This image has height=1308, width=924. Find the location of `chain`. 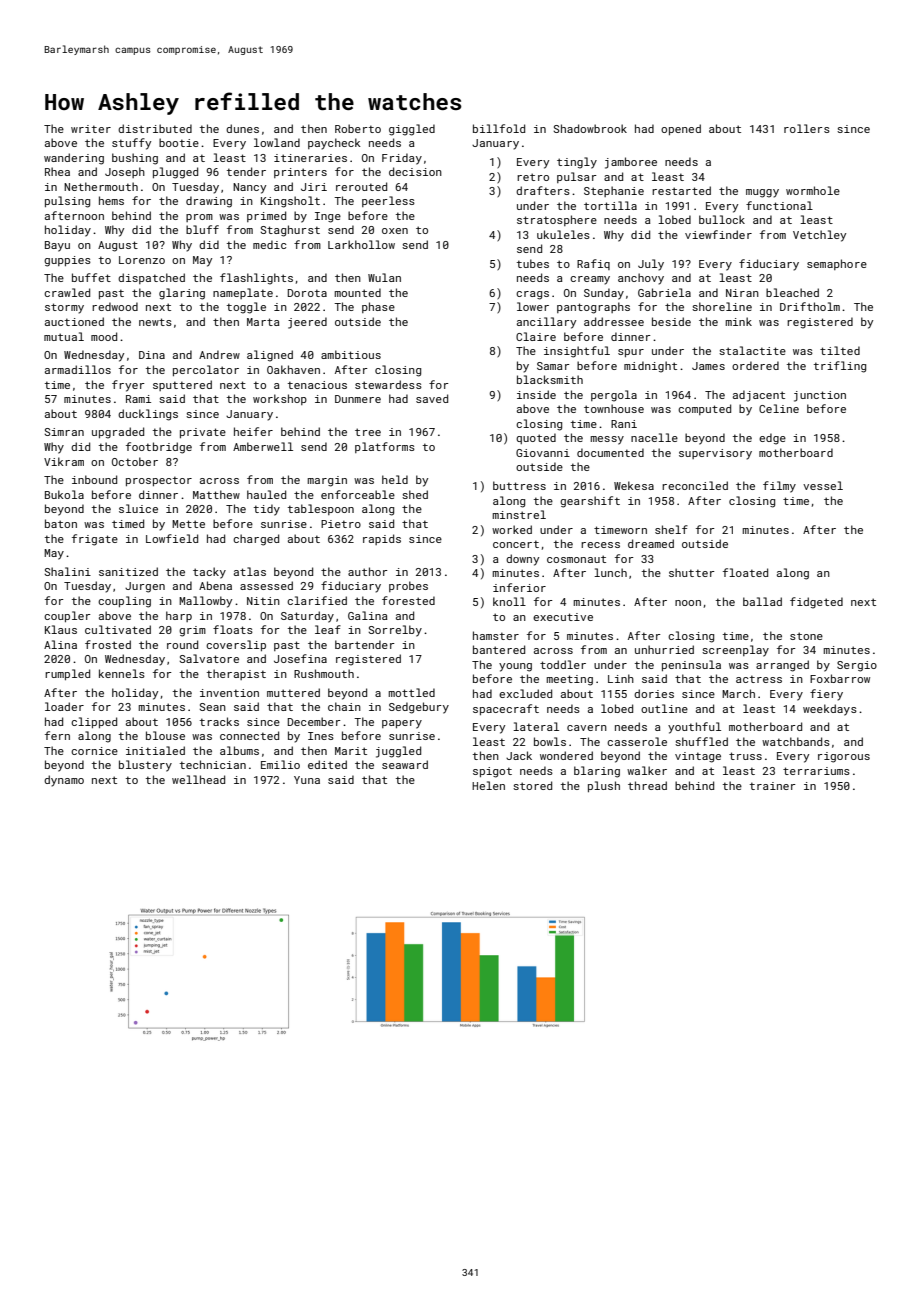

chain is located at coordinates (344, 706).
